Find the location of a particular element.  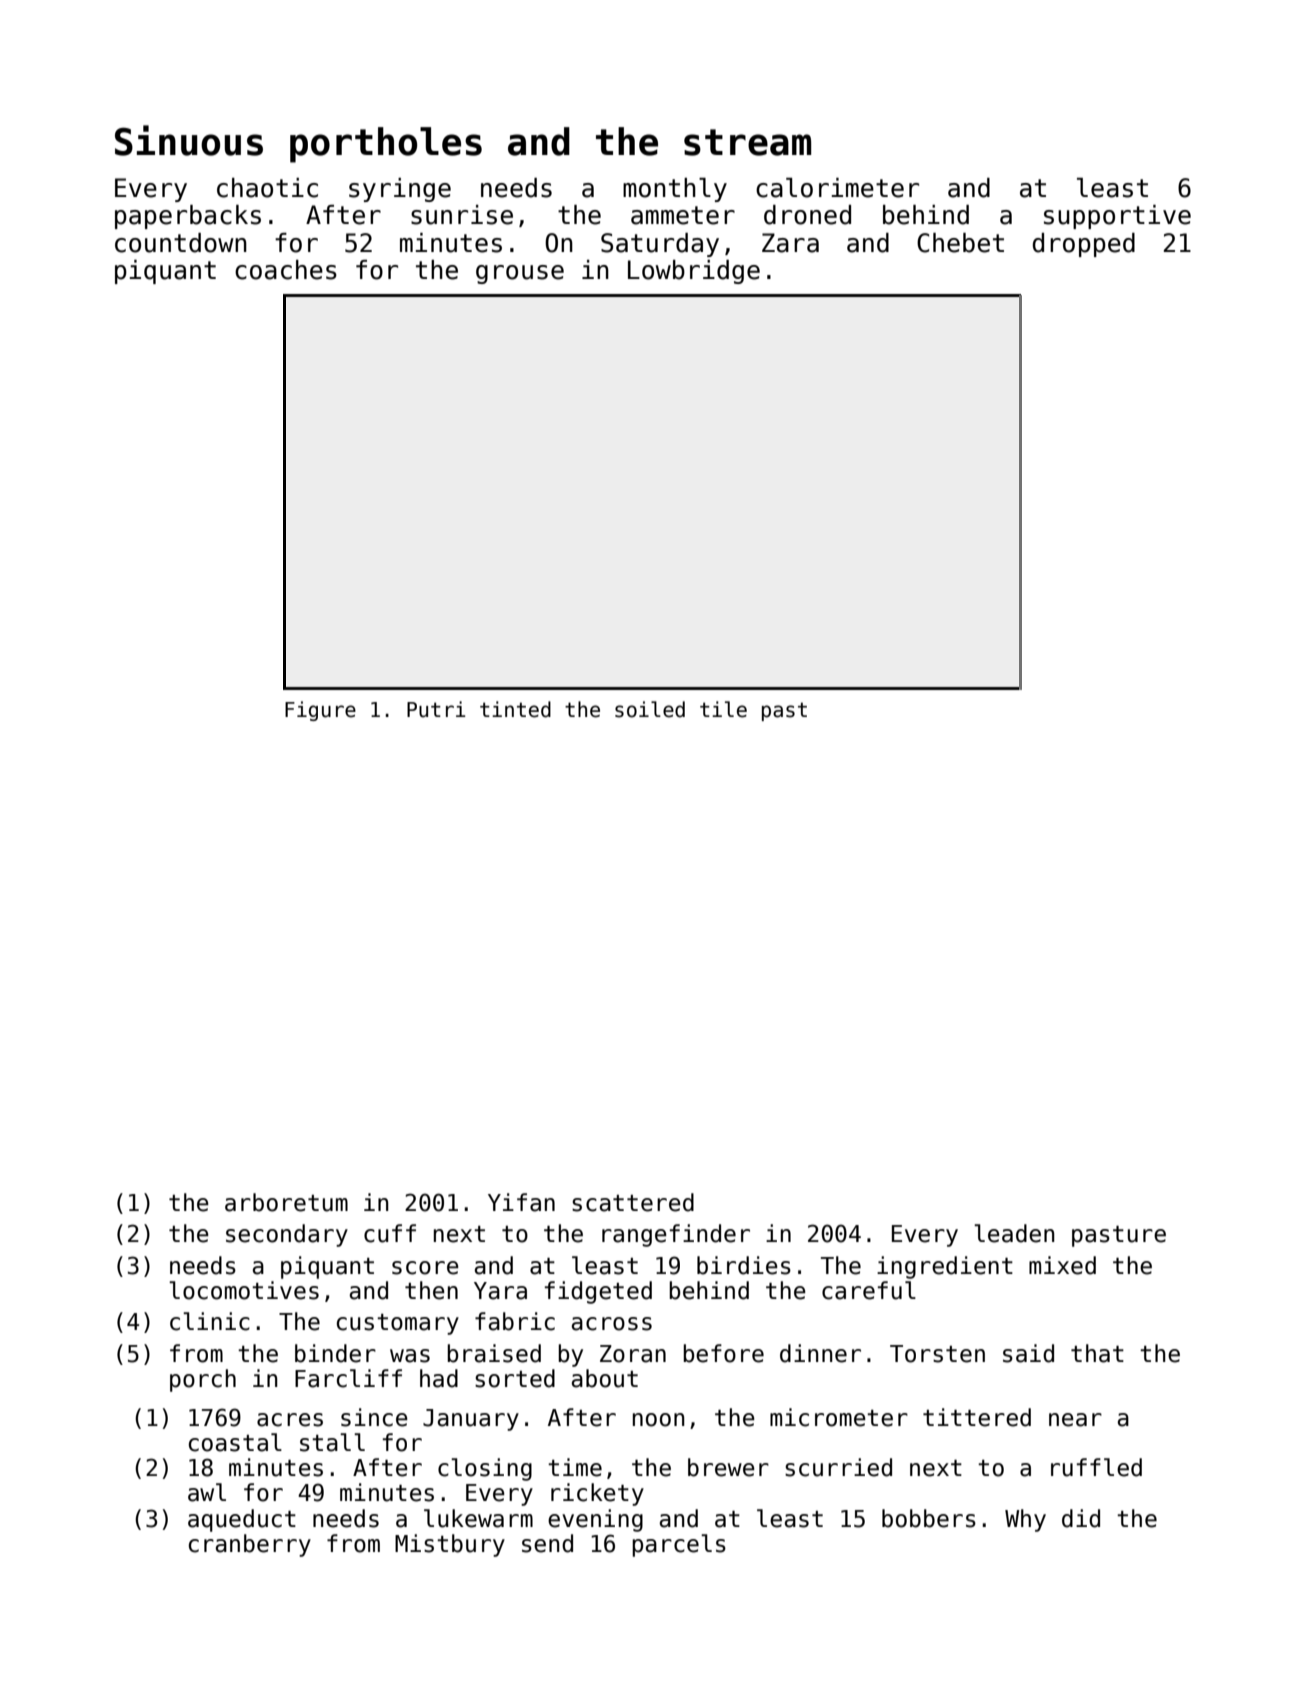

cranberry is located at coordinates (250, 1545).
